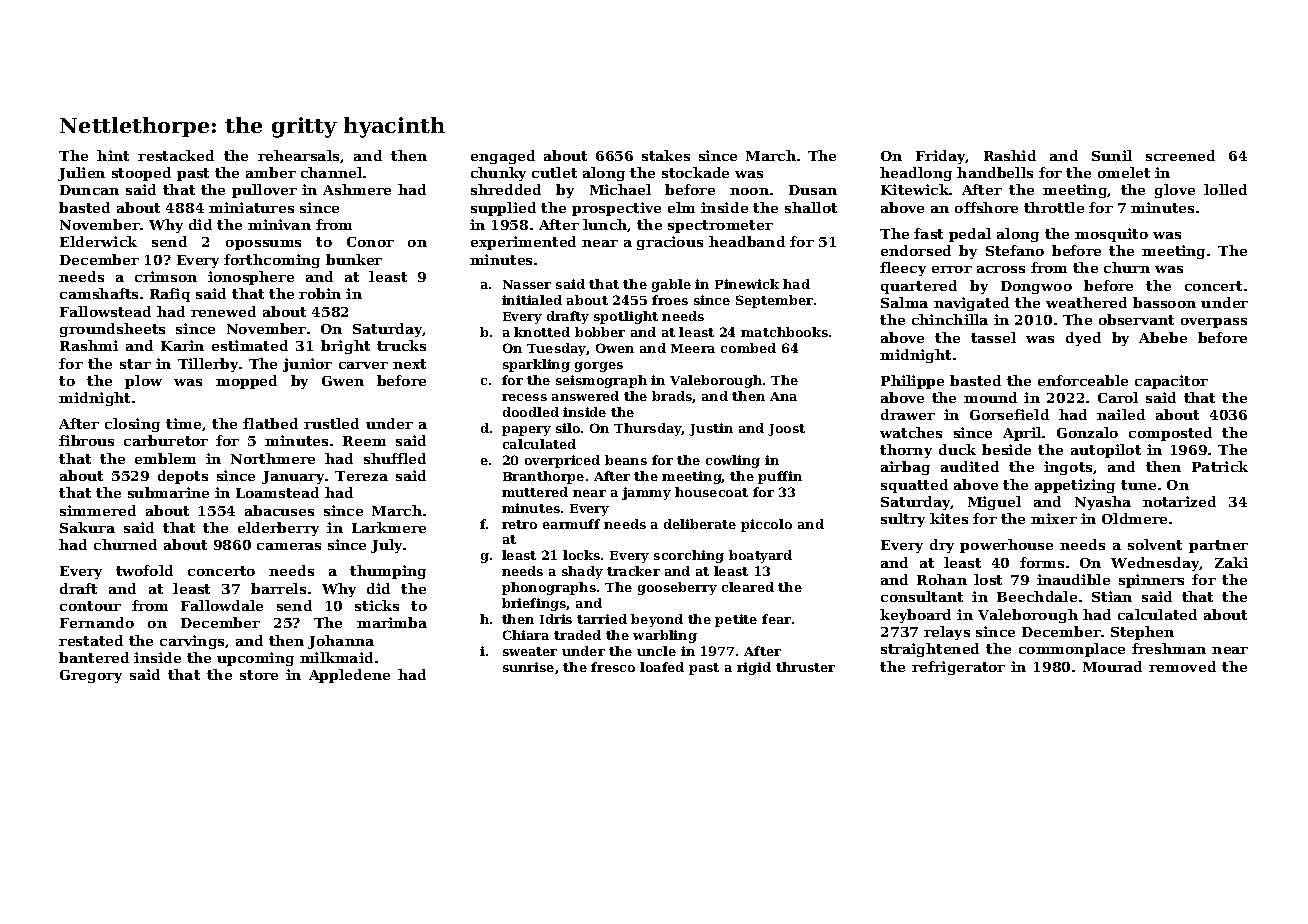 Image resolution: width=1308 pixels, height=924 pixels. I want to click on twofold, so click(144, 570).
